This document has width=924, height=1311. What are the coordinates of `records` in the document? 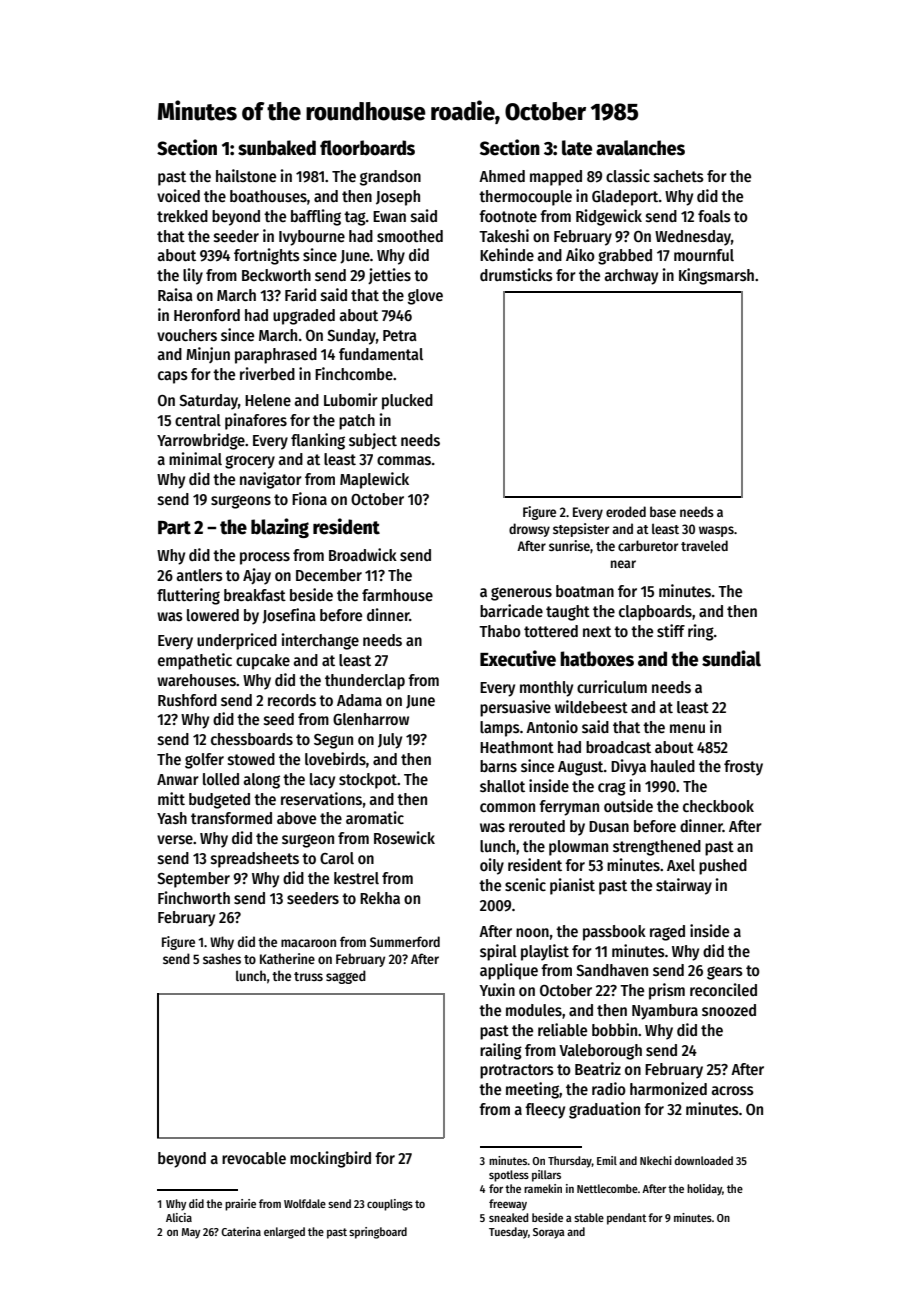 It's located at (292, 700).
